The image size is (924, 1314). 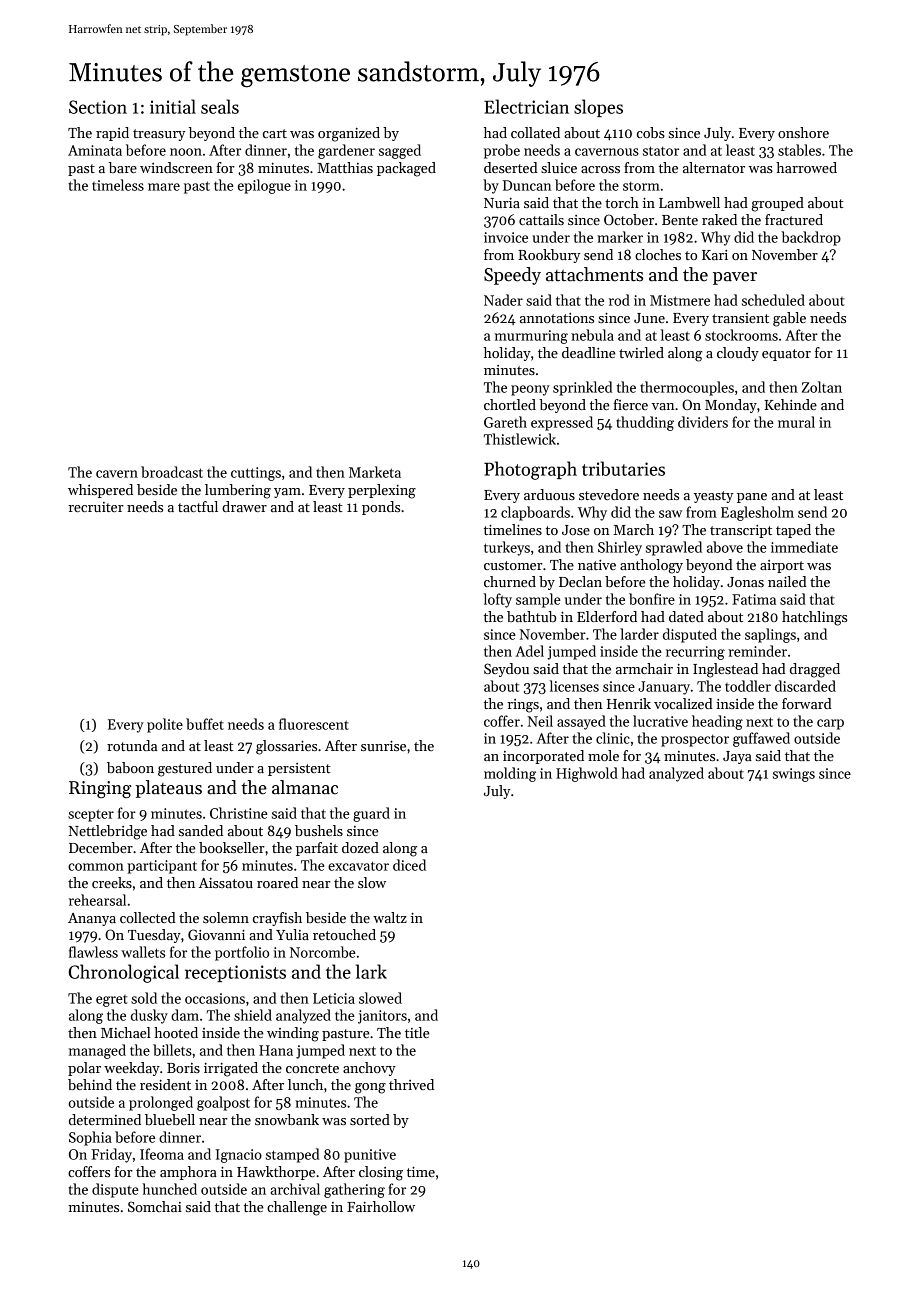 What do you see at coordinates (498, 600) in the page?
I see `lofty` at bounding box center [498, 600].
